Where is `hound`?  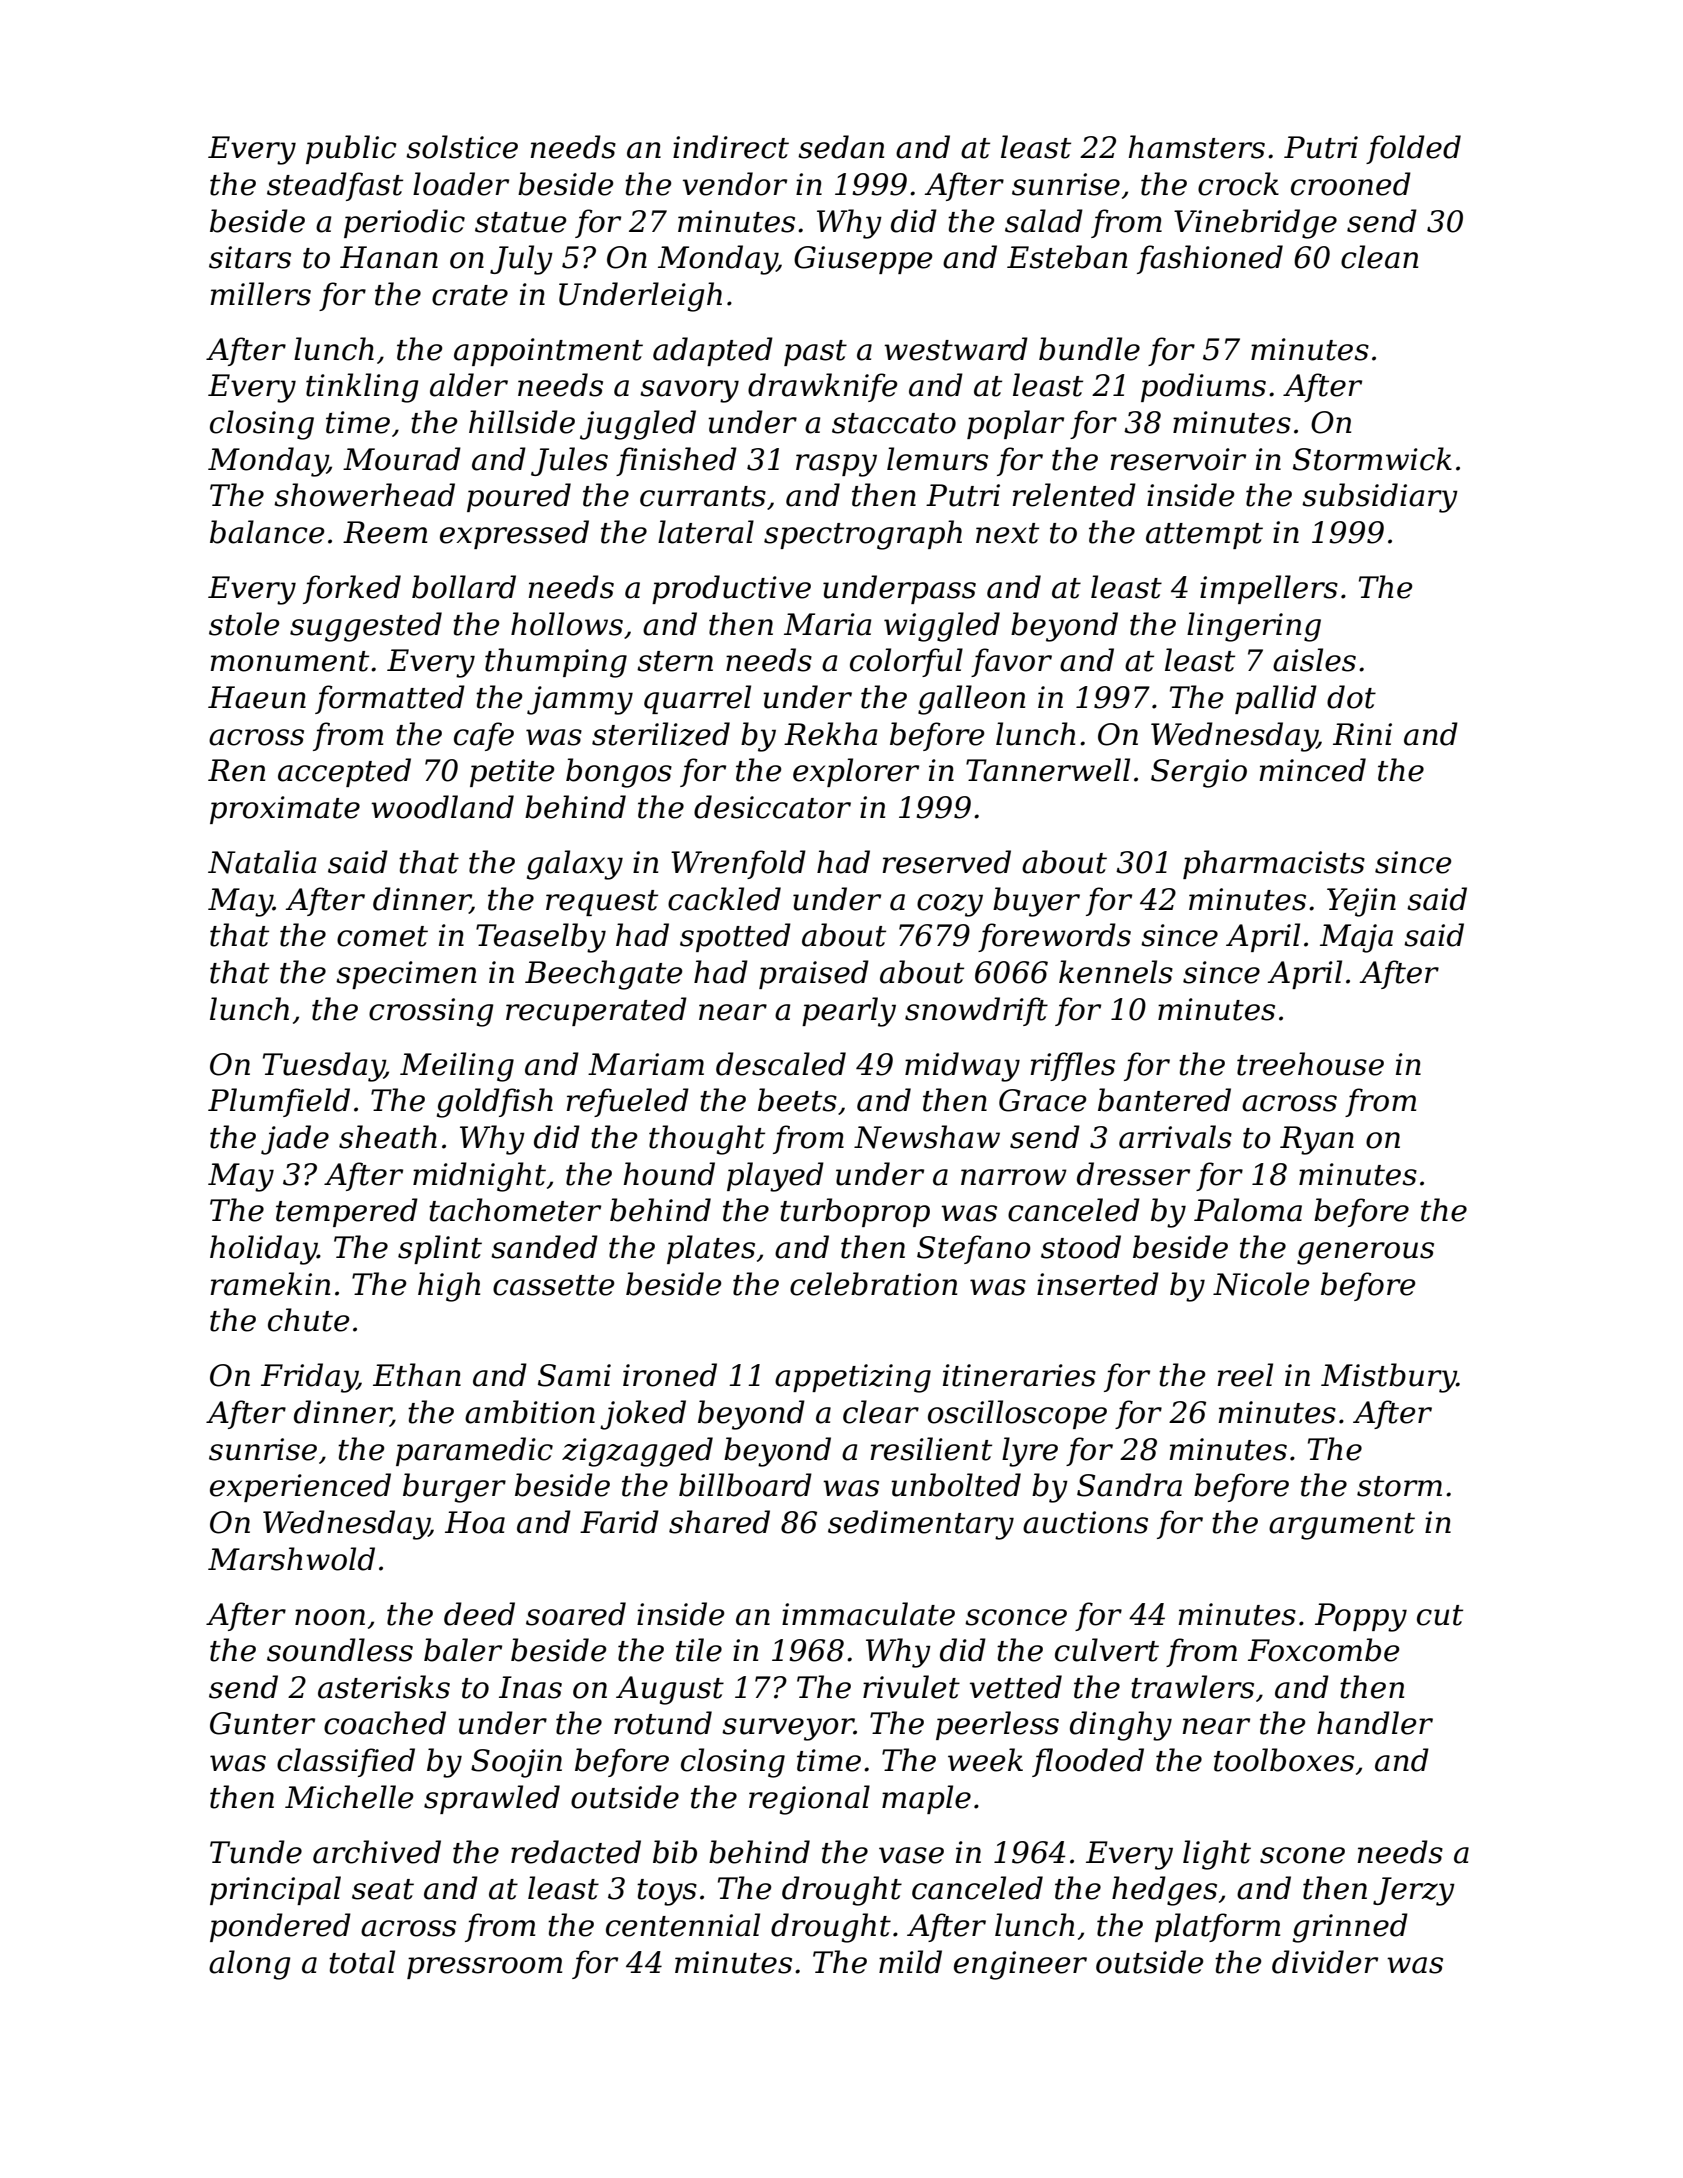
hound is located at coordinates (669, 1174).
